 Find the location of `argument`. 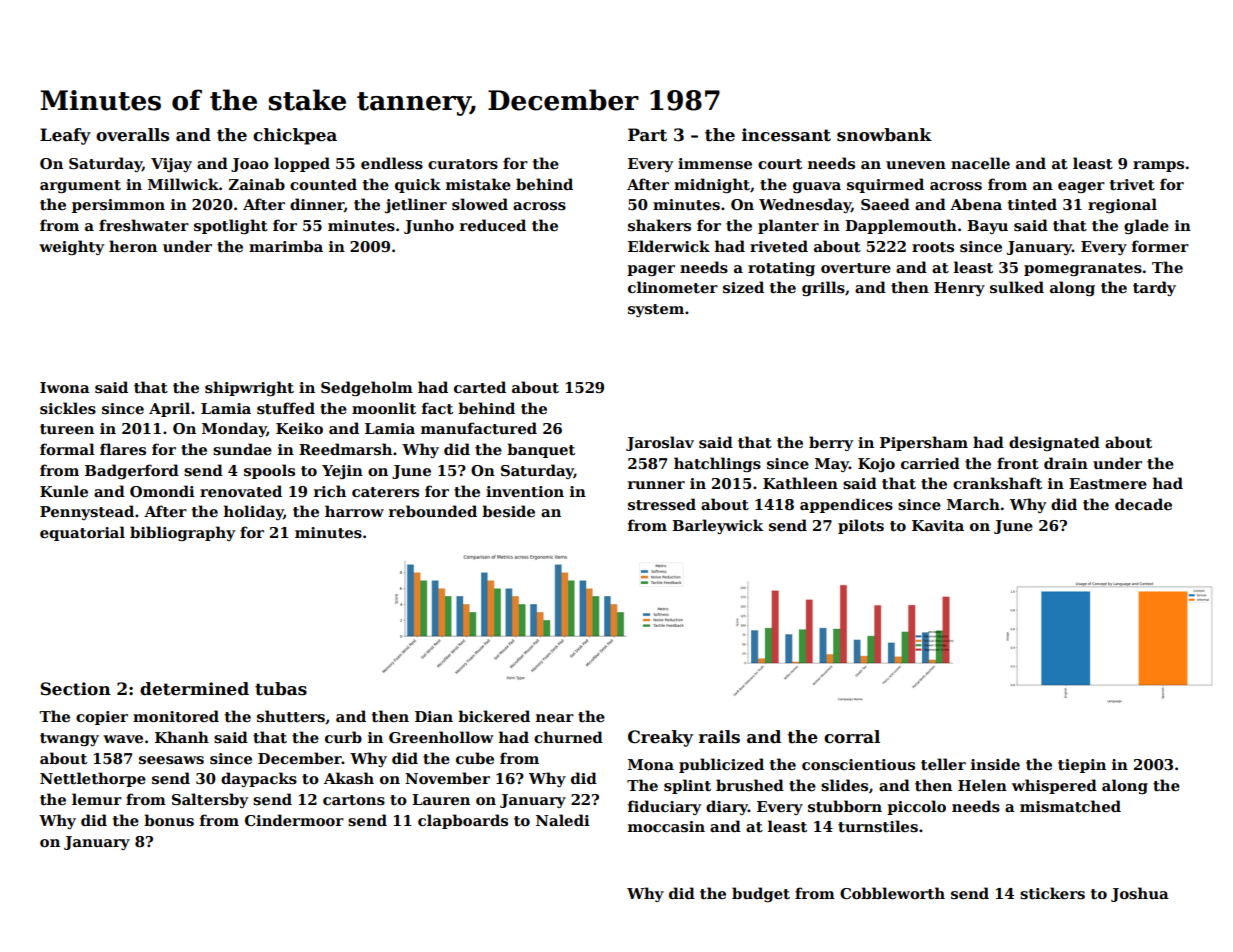

argument is located at coordinates (80, 186).
